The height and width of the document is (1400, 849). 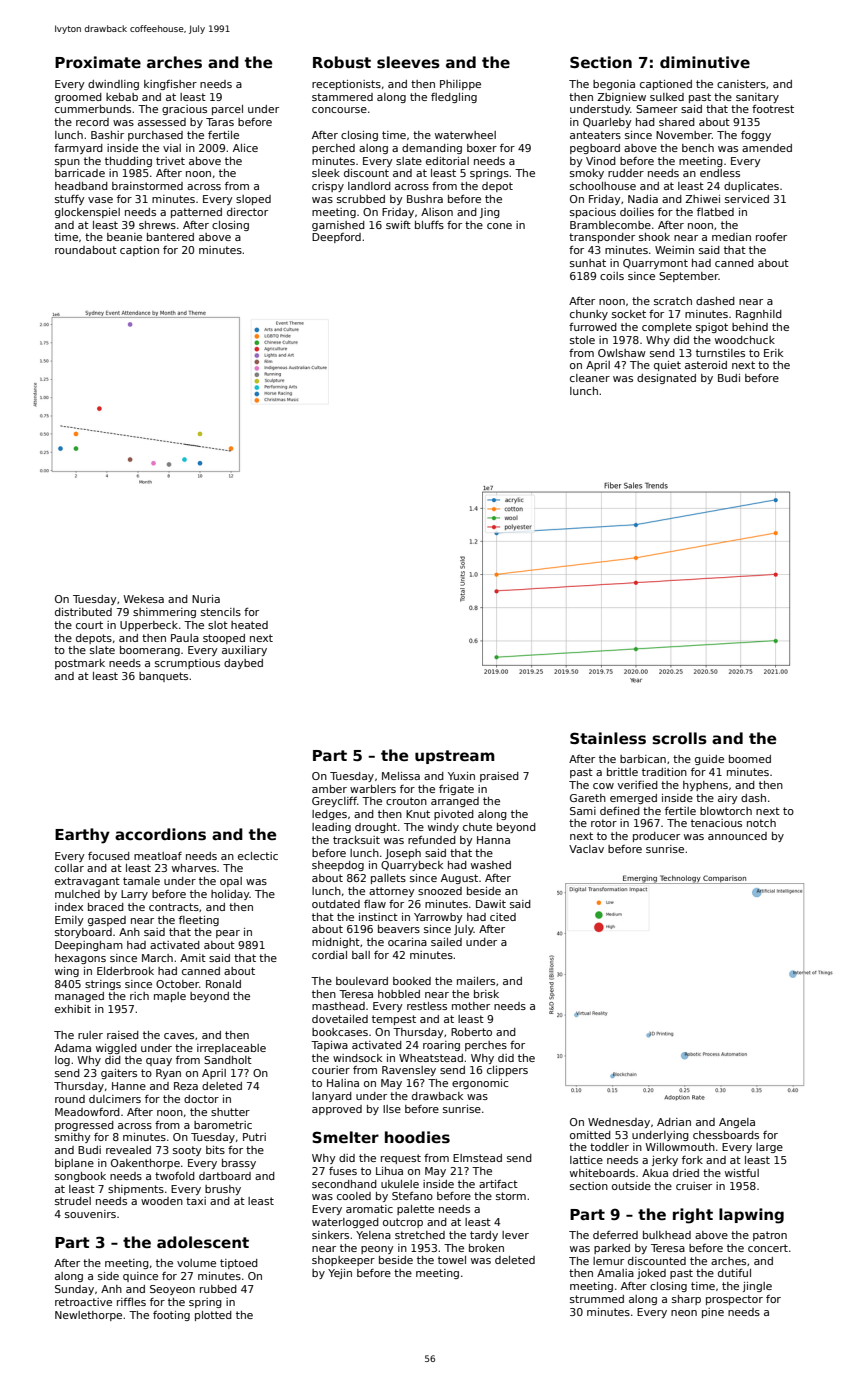 What do you see at coordinates (73, 1201) in the document?
I see `strudel` at bounding box center [73, 1201].
